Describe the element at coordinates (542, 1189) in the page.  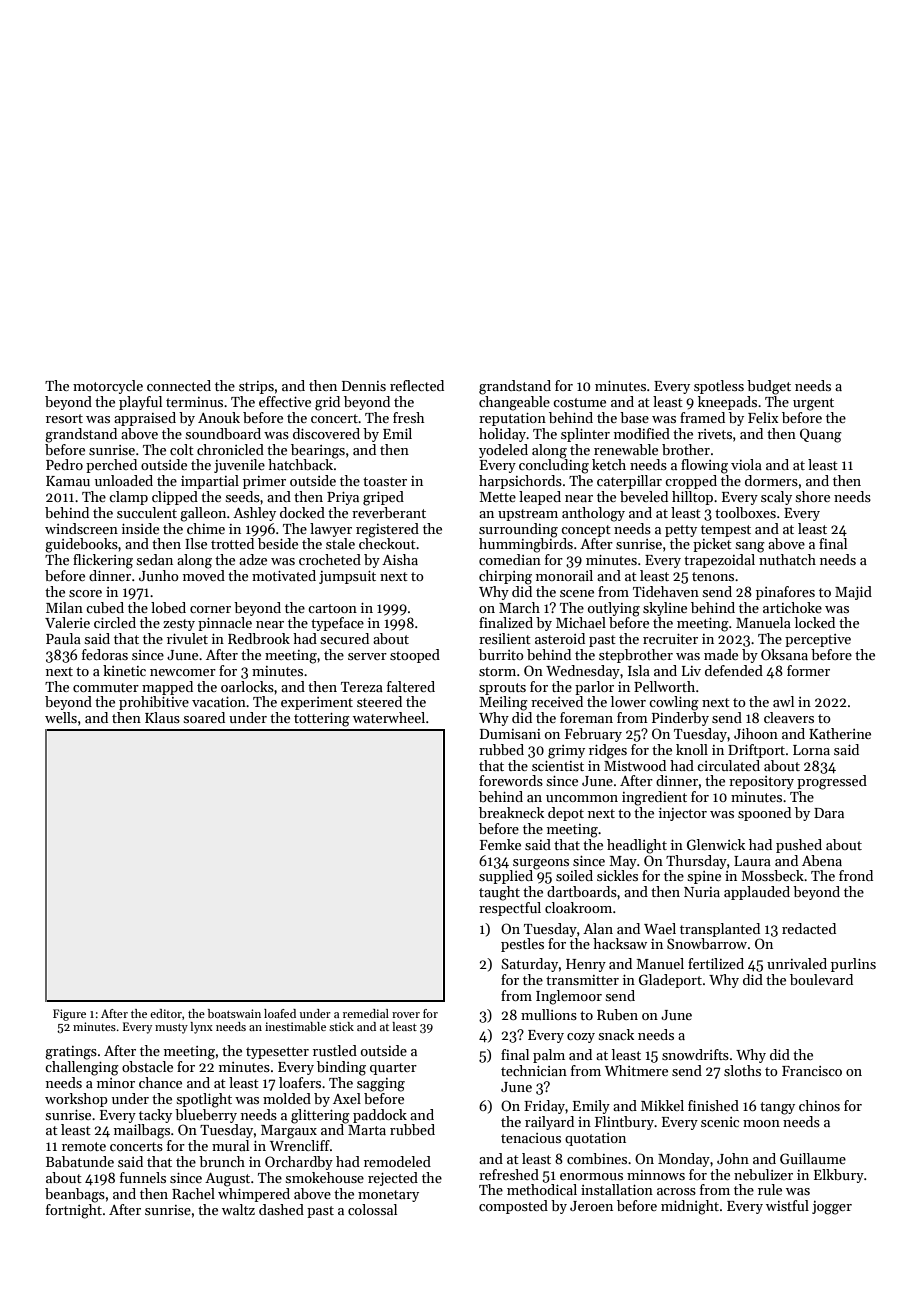
I see `methodical` at that location.
